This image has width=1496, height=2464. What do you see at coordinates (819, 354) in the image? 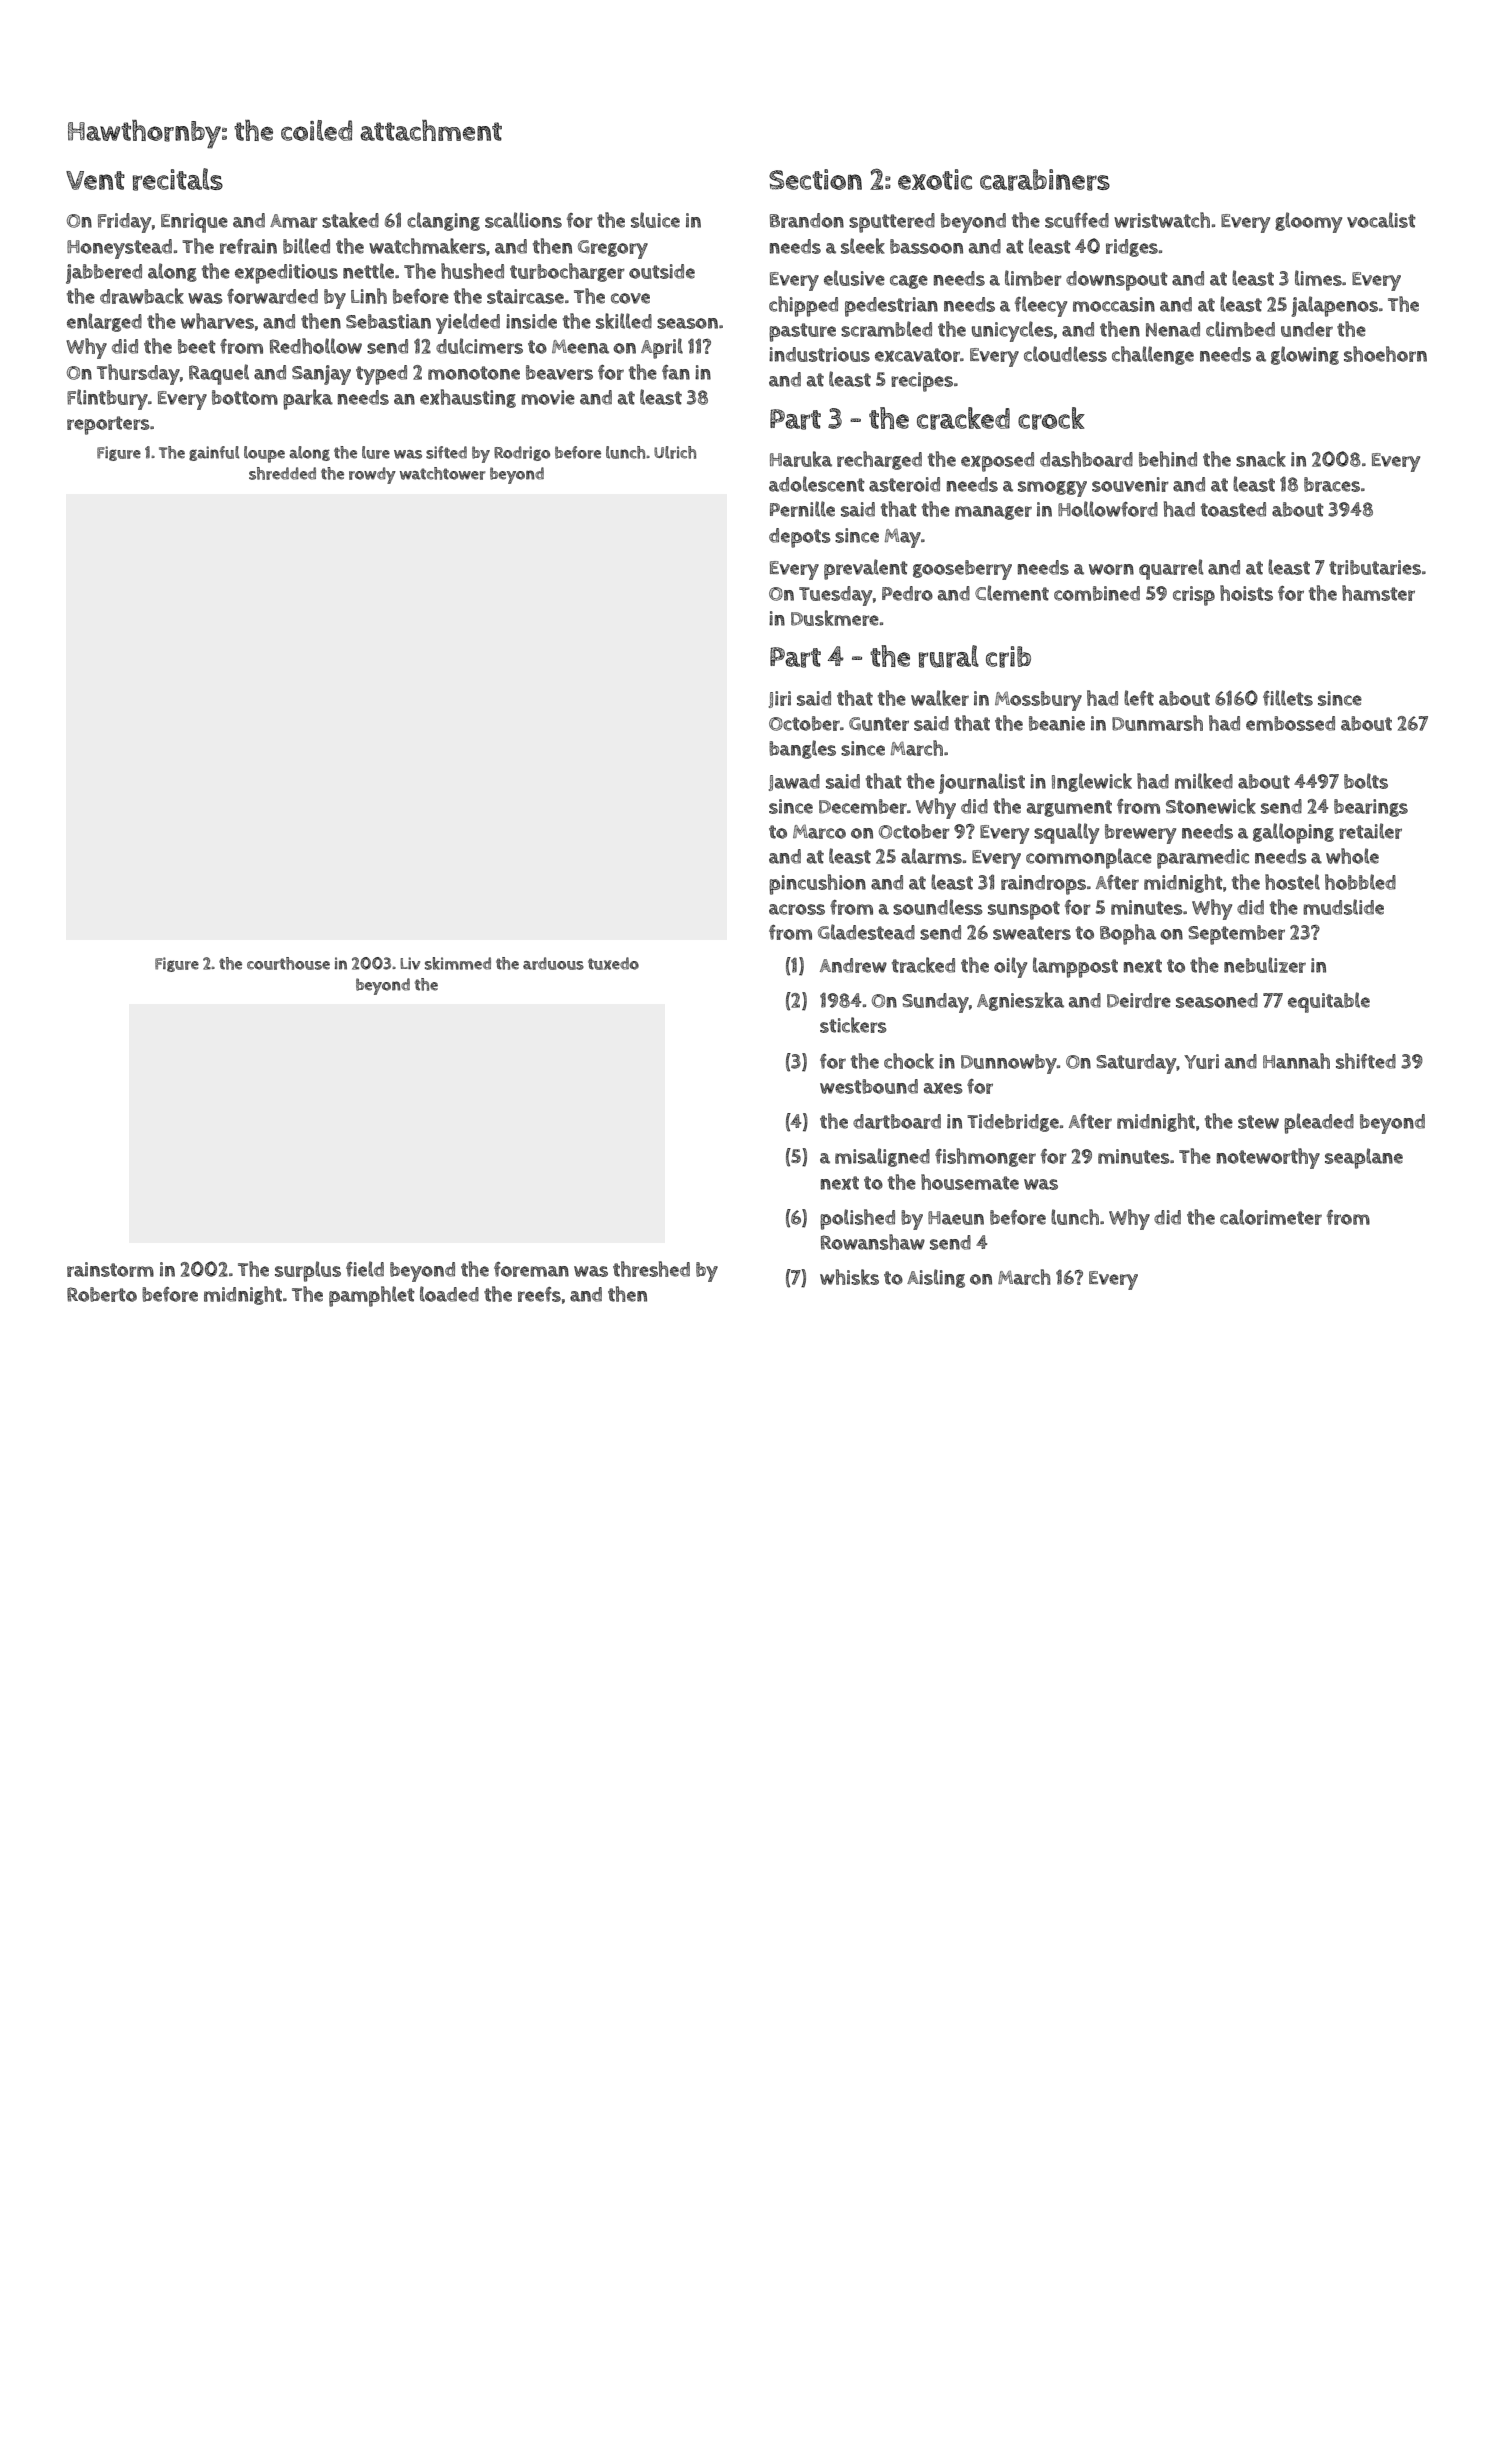
I see `industrious` at bounding box center [819, 354].
